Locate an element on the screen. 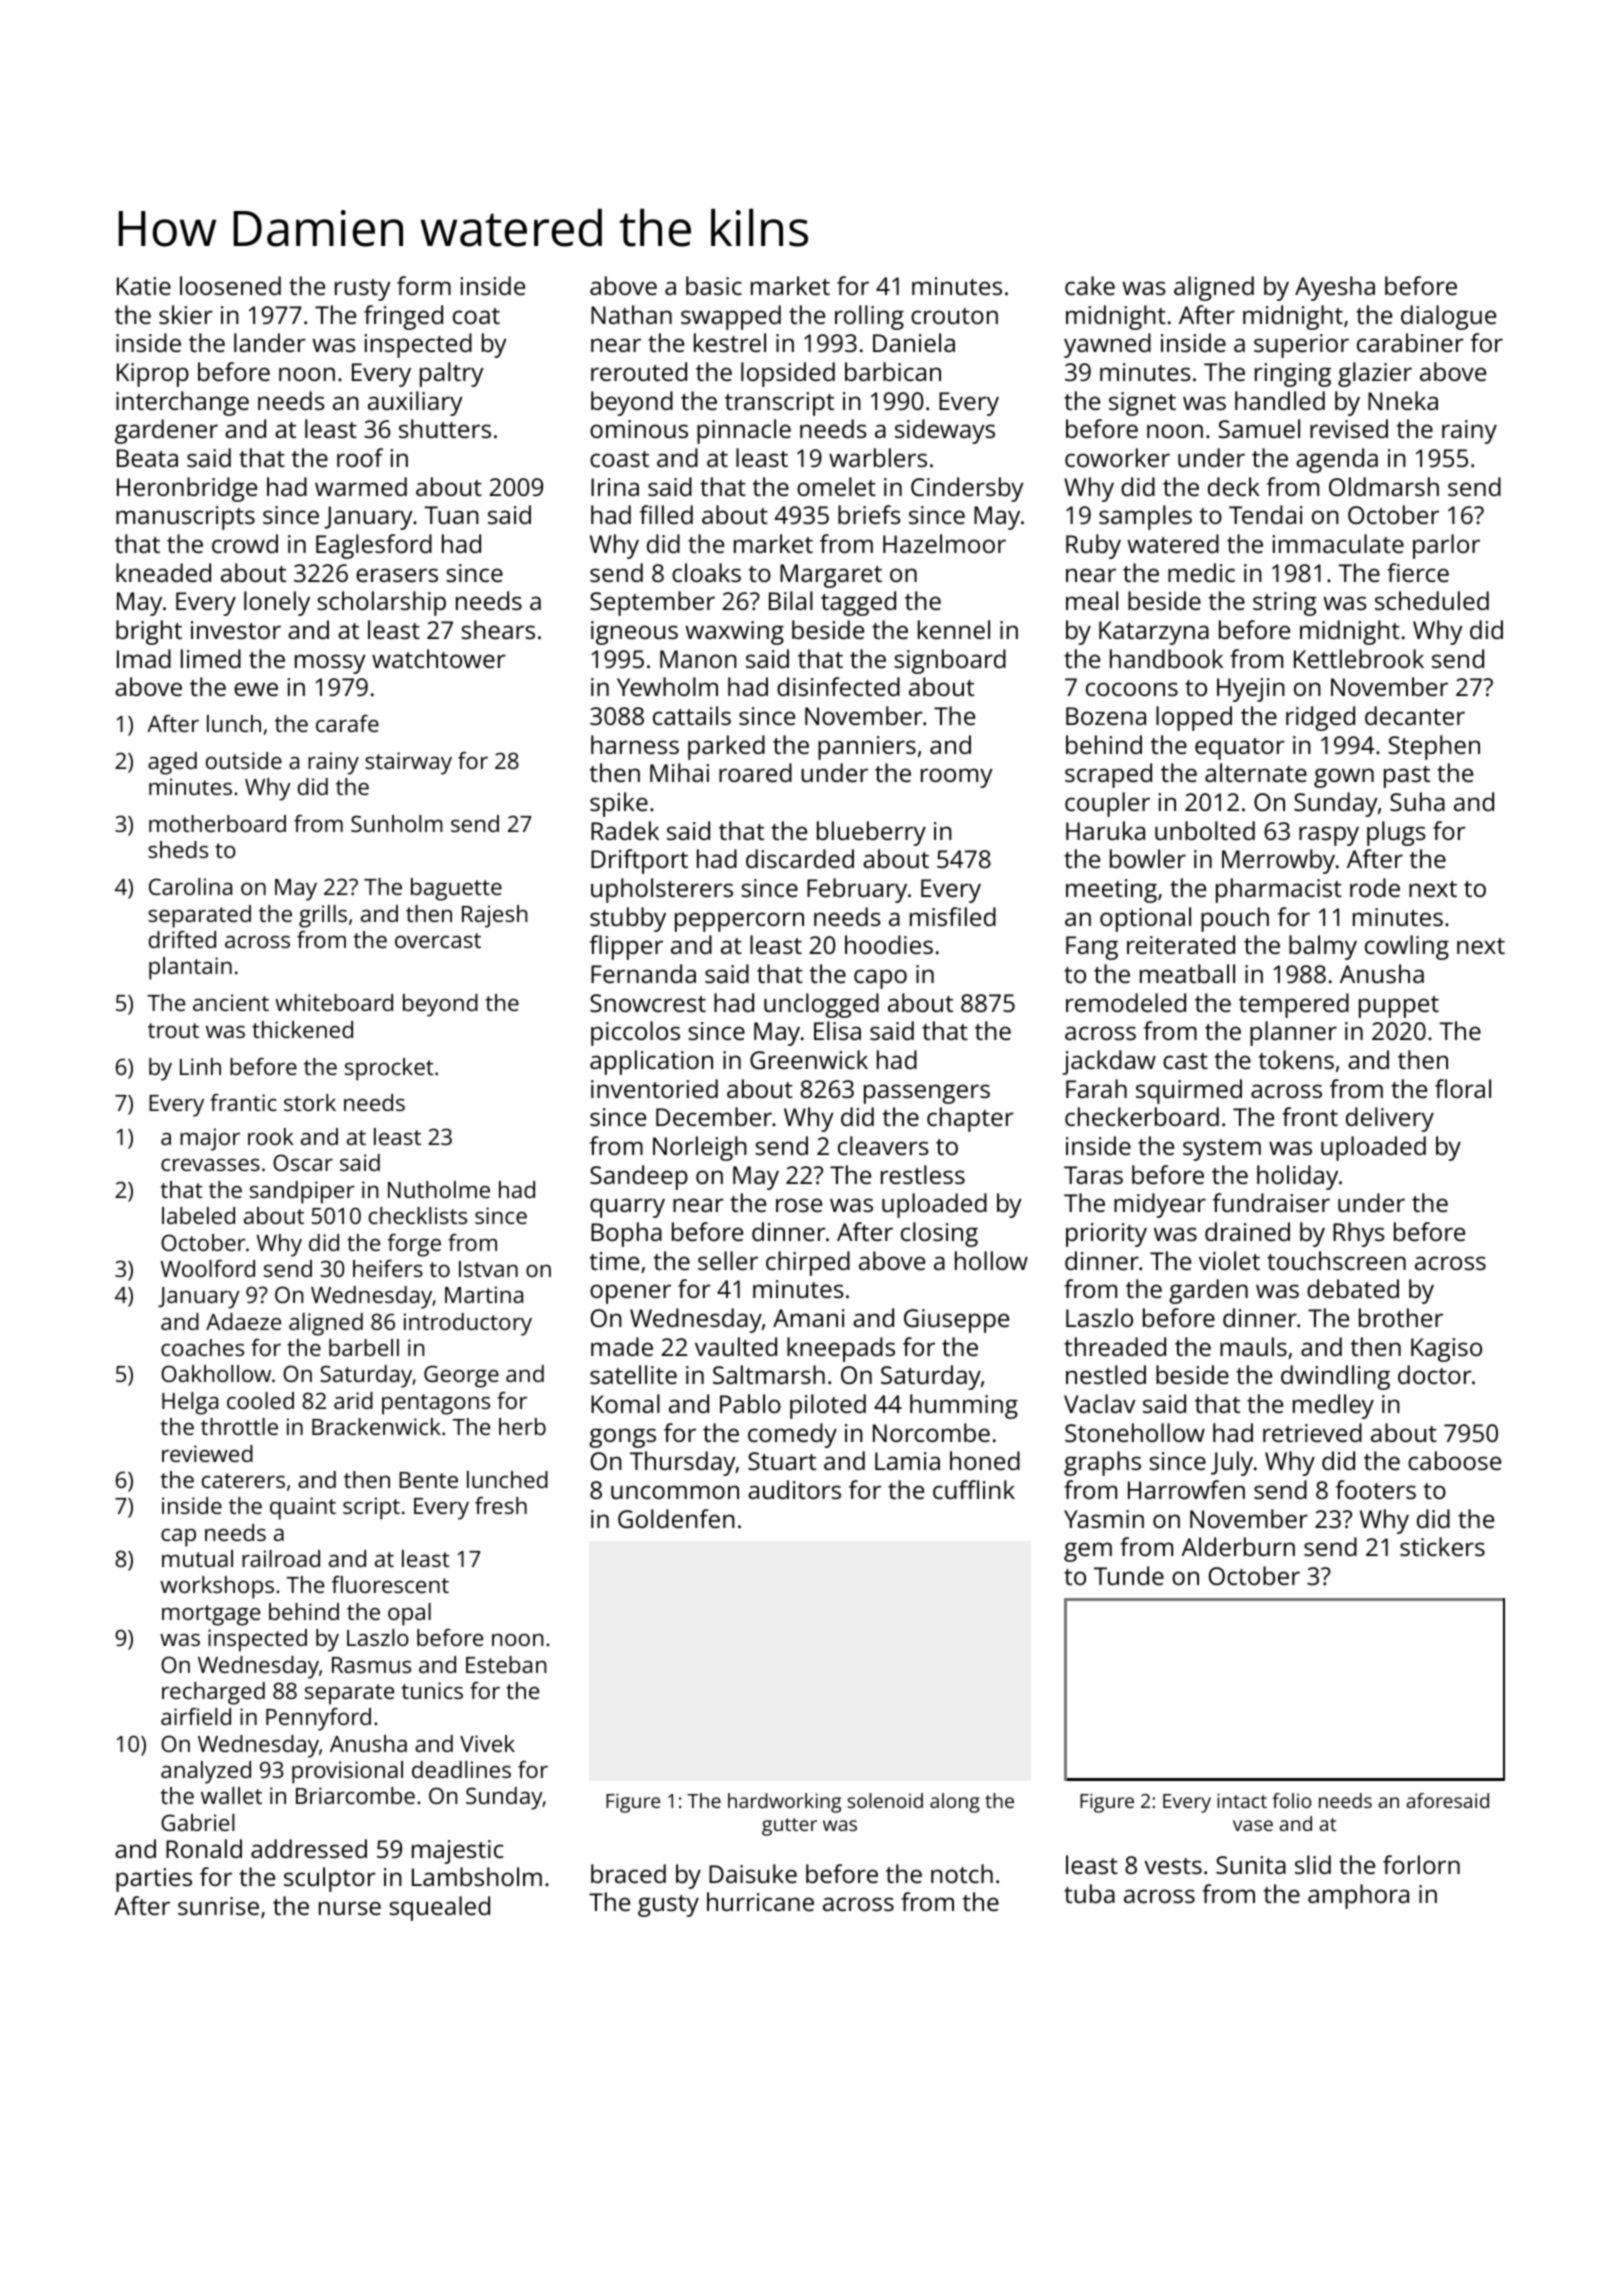  mortgage is located at coordinates (211, 1615).
